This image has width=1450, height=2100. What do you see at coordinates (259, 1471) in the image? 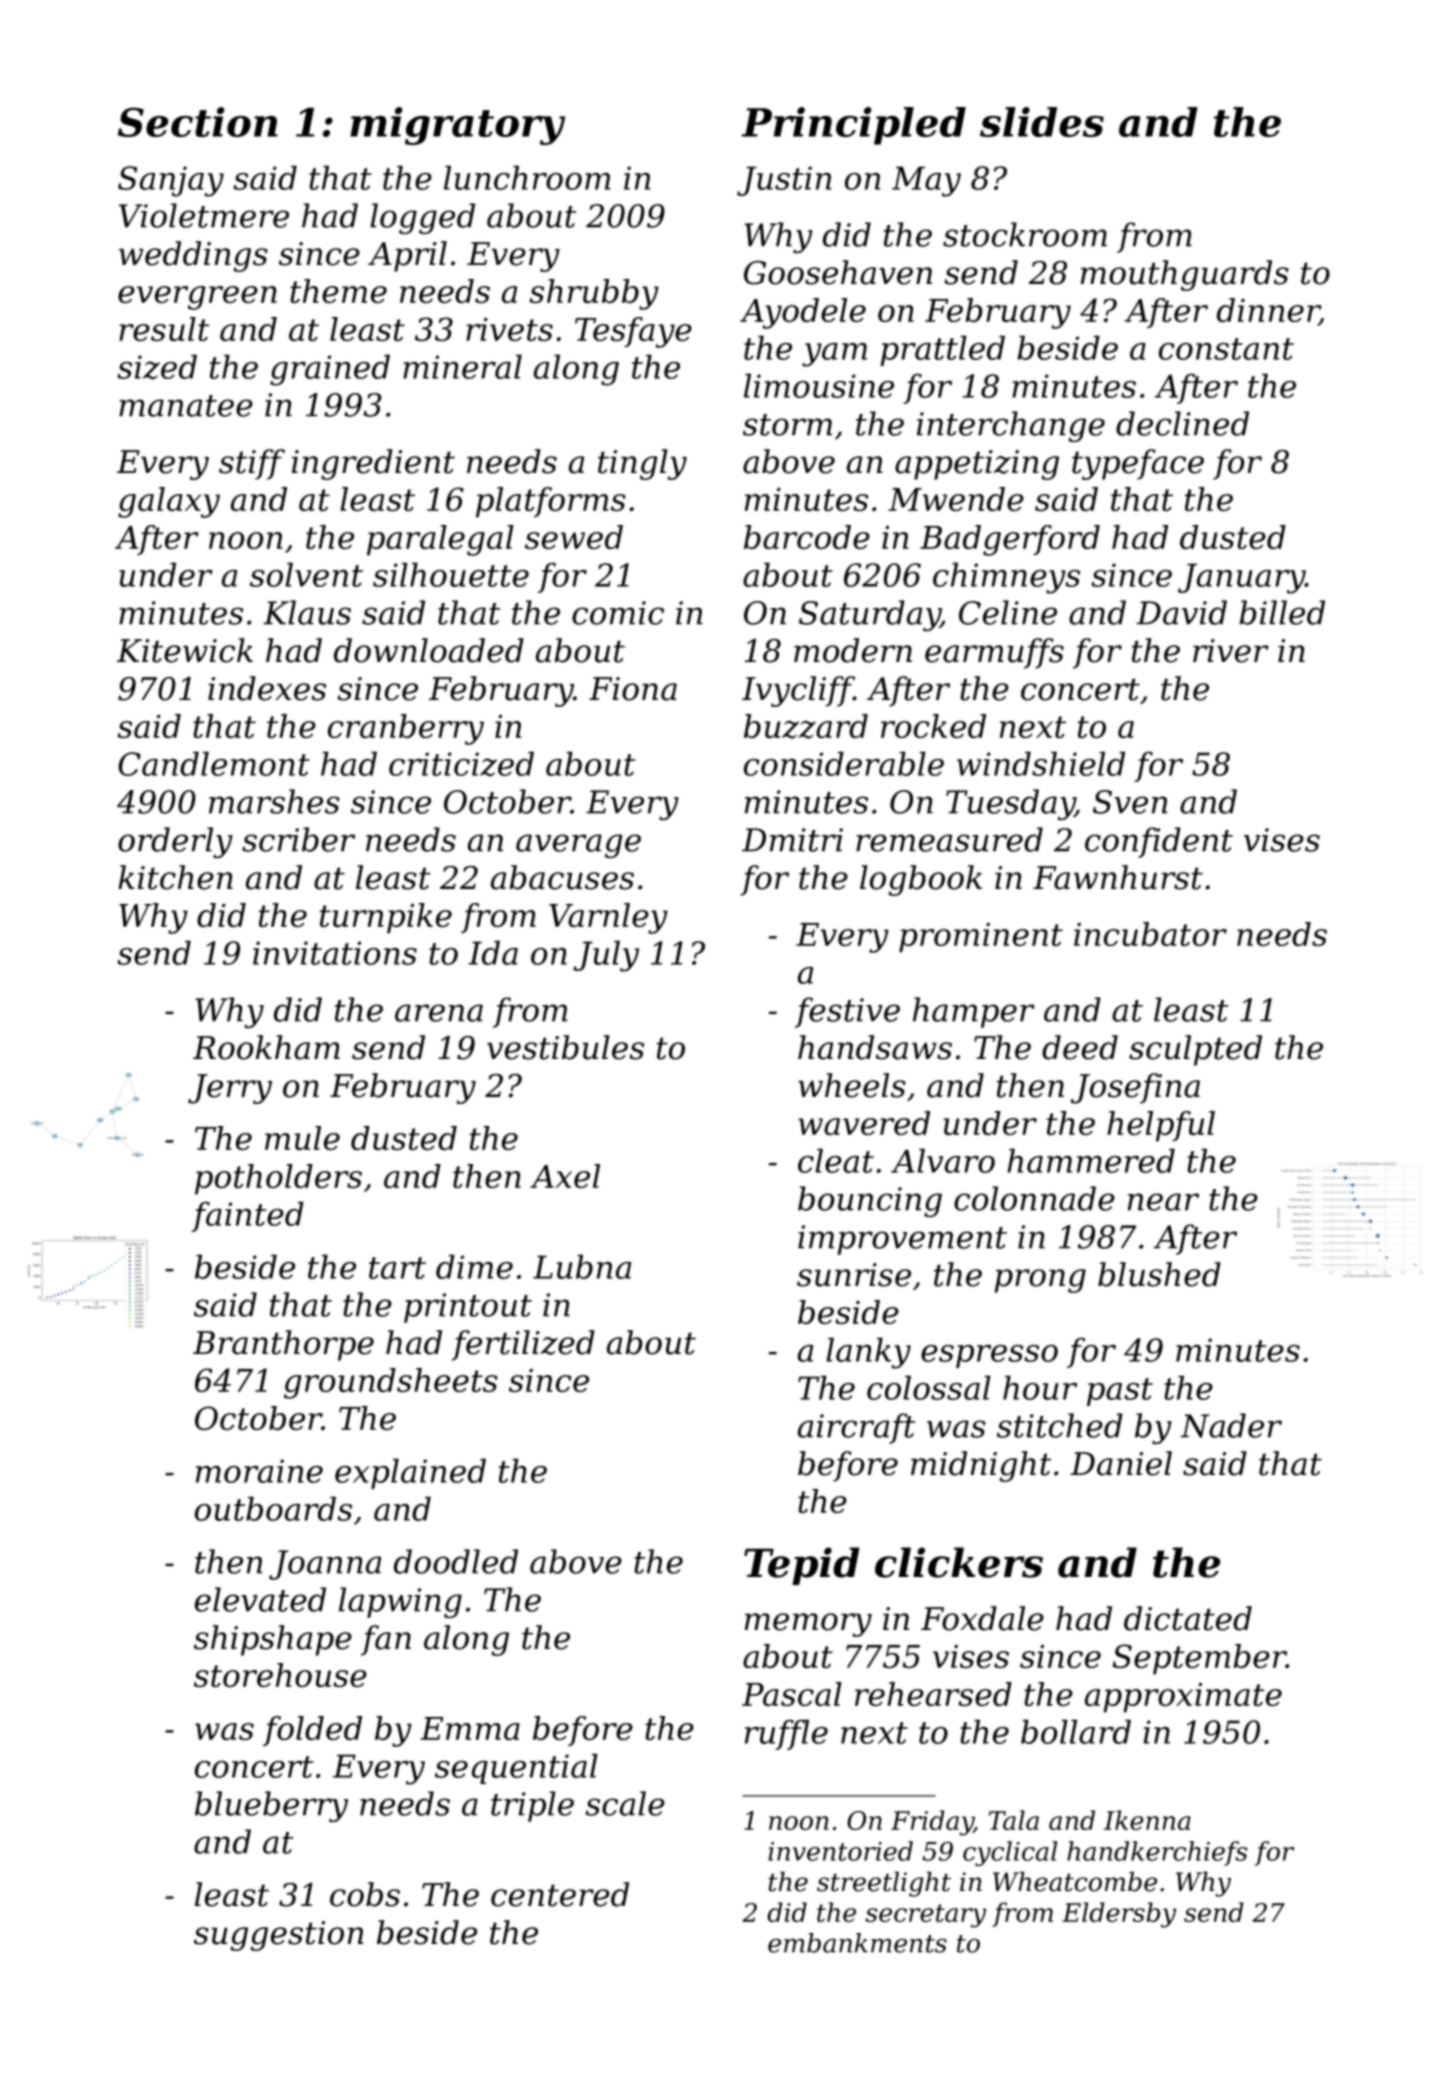
I see `moraine` at bounding box center [259, 1471].
